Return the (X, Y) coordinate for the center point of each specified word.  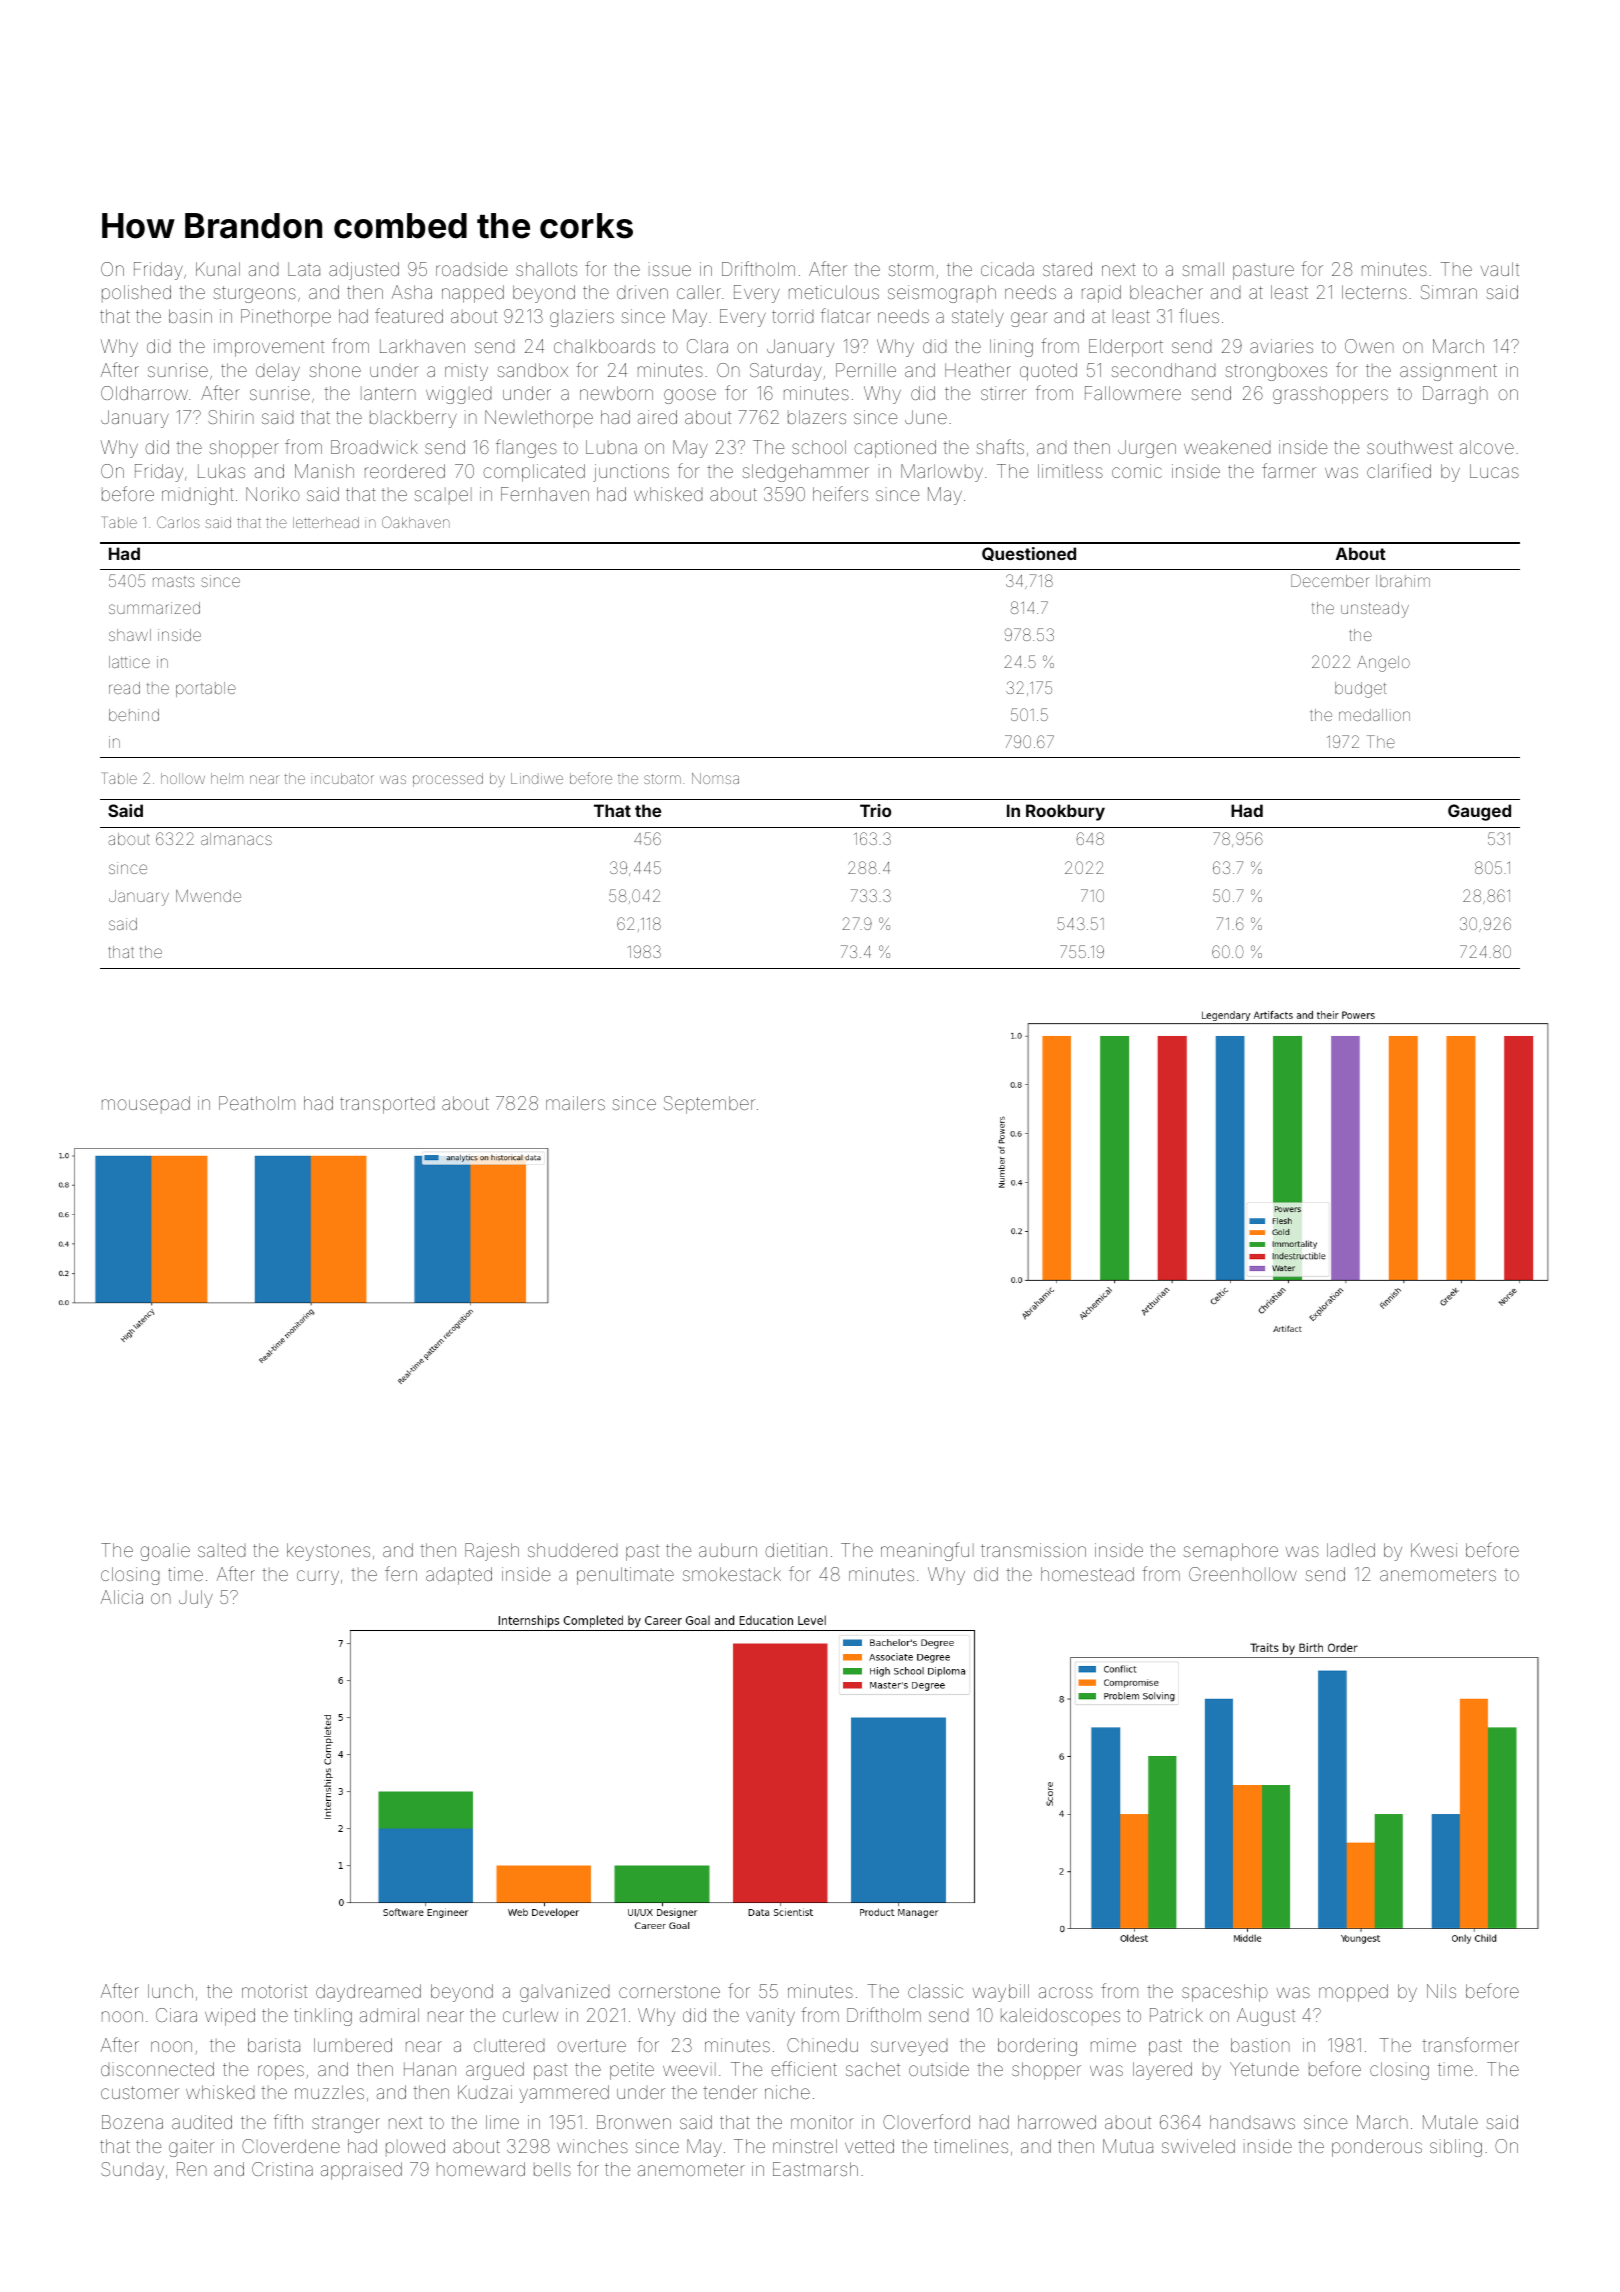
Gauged (1479, 812)
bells (552, 2169)
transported (387, 1105)
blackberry (413, 419)
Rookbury (1065, 812)
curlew (530, 2015)
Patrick (1176, 2015)
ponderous (1377, 2148)
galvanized (564, 1993)
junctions (631, 473)
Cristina (282, 2169)
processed (448, 780)
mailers (575, 1103)
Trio (875, 810)
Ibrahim (1403, 581)
